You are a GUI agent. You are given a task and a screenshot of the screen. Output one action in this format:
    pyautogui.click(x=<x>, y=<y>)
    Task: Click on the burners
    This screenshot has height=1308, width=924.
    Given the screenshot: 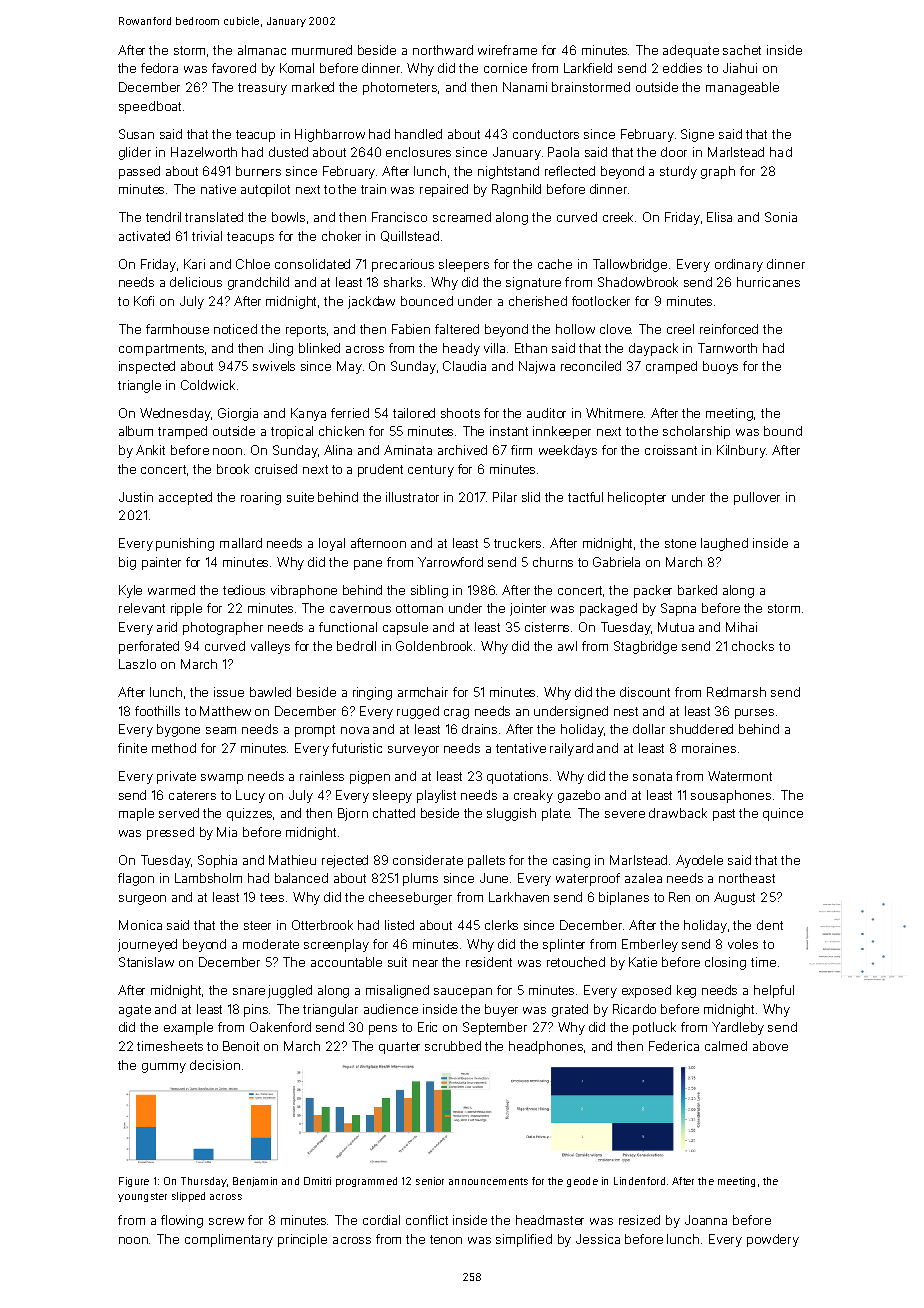 What is the action you would take?
    pyautogui.click(x=258, y=171)
